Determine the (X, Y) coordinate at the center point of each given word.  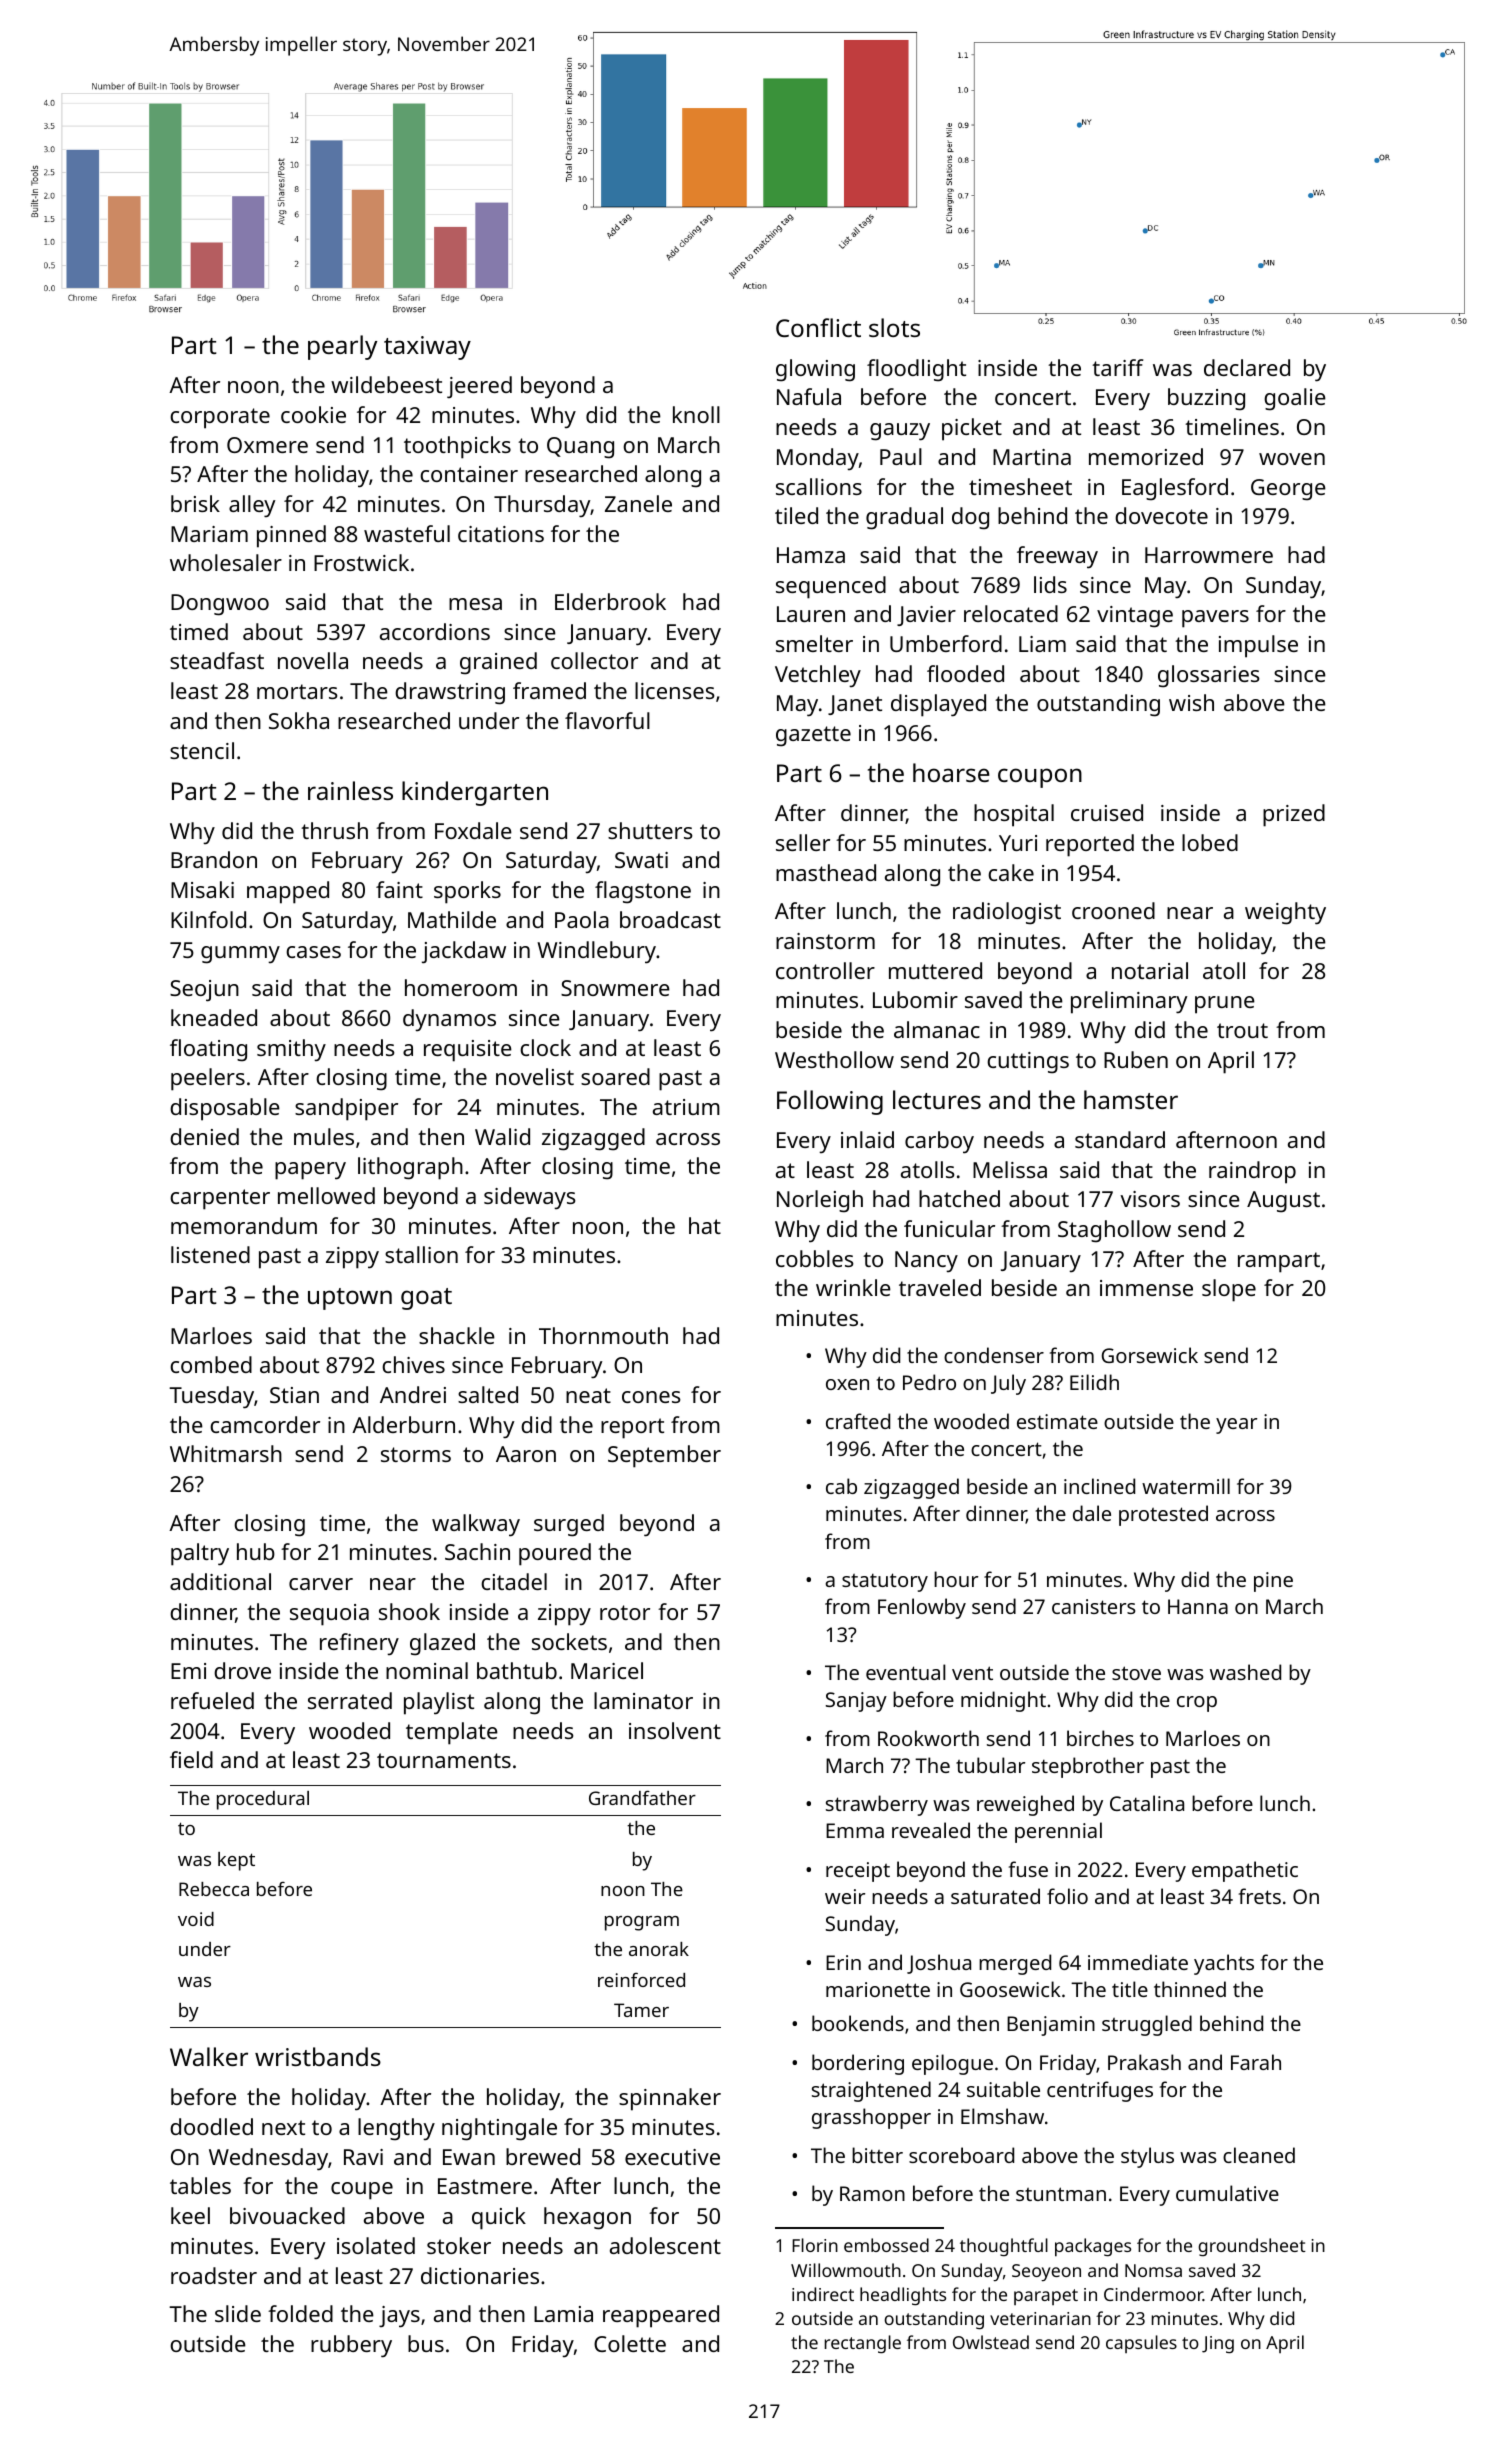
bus (426, 2343)
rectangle (863, 2344)
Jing (1218, 2344)
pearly (342, 347)
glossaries (1209, 676)
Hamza (811, 555)
